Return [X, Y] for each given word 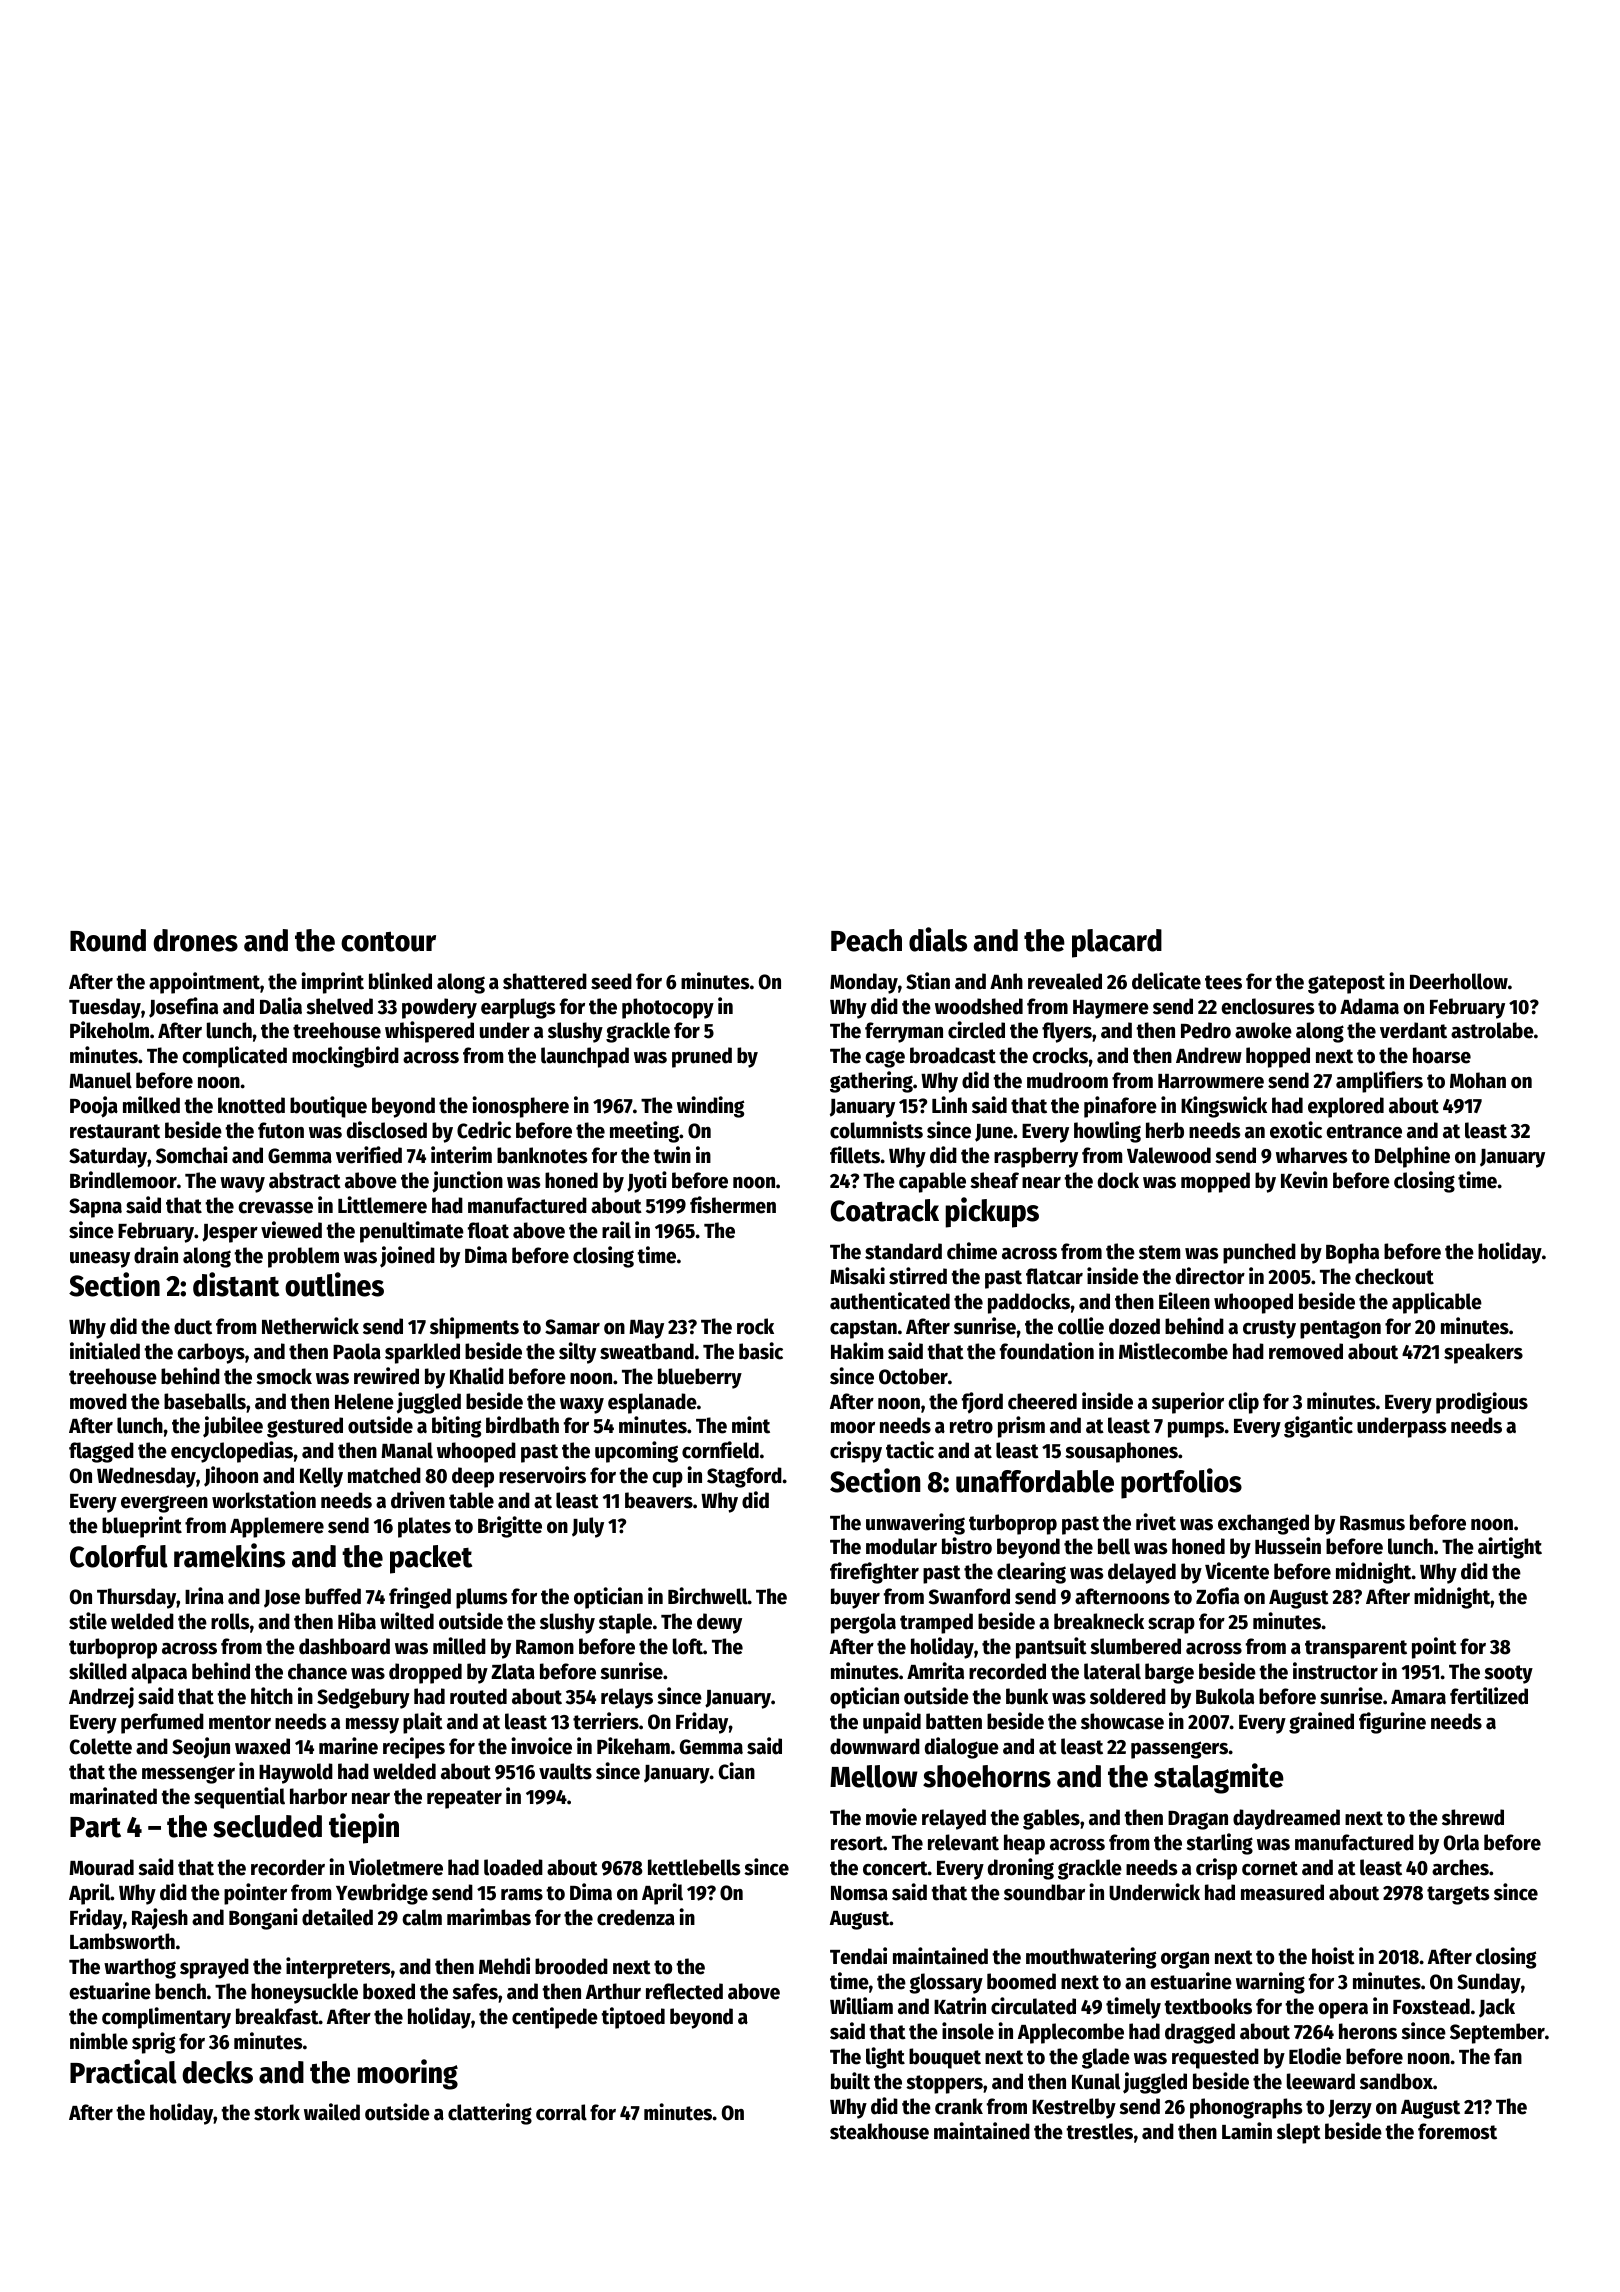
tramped [936, 1623]
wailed [332, 2112]
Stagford [744, 1477]
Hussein [1288, 1546]
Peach [866, 940]
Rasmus [1372, 1523]
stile [88, 1621]
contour [388, 941]
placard [1117, 943]
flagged [101, 1452]
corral [561, 2112]
